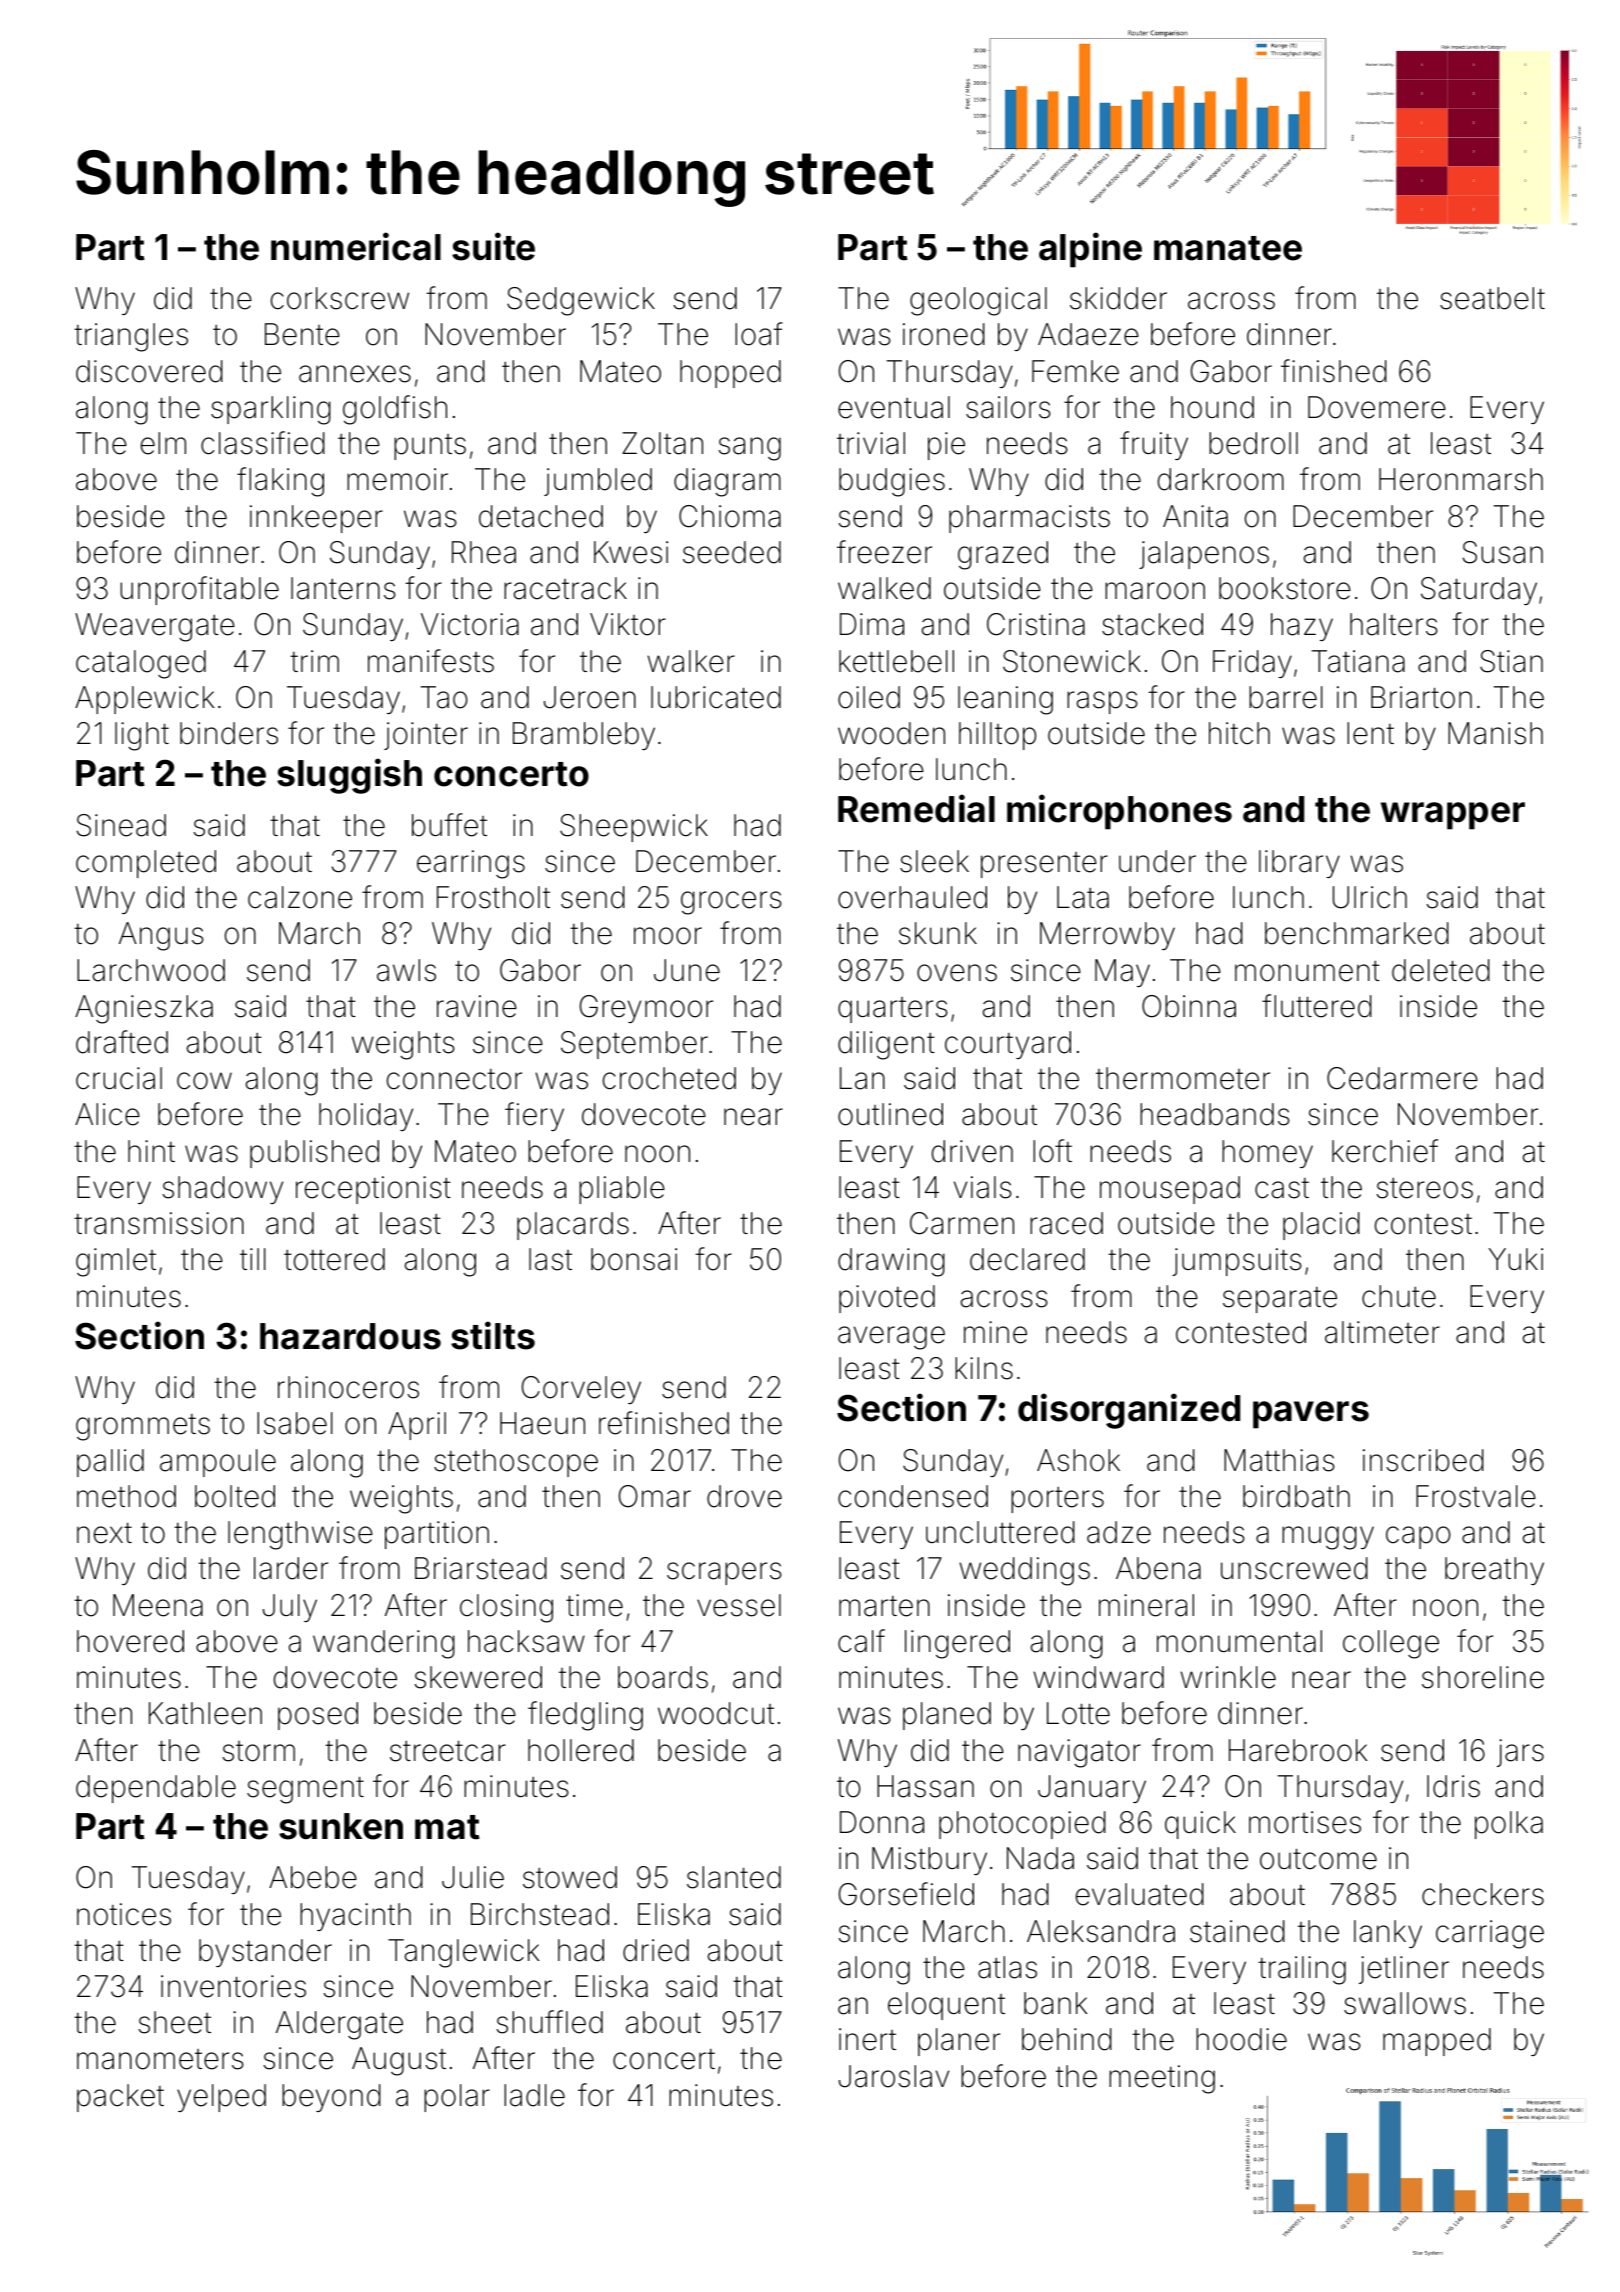  Describe the element at coordinates (916, 808) in the screenshot. I see `Remedial` at that location.
